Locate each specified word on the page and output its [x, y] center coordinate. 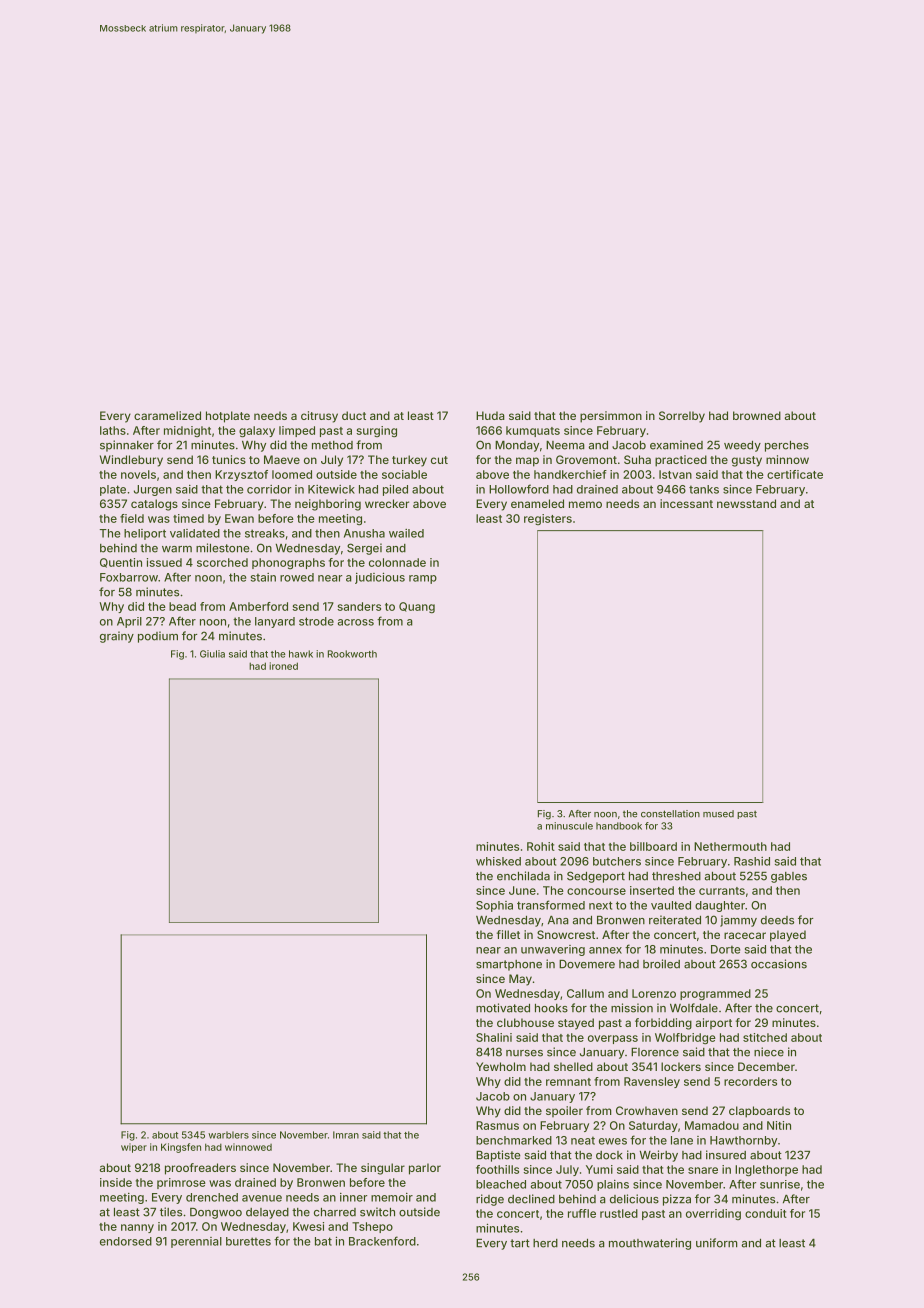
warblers [228, 1135]
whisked [498, 861]
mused [718, 814]
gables [789, 877]
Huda [490, 415]
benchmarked [514, 1140]
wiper [134, 1148]
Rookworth [352, 654]
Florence [655, 1052]
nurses [524, 1053]
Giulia [212, 654]
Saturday [653, 1126]
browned [757, 415]
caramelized [167, 415]
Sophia [494, 906]
